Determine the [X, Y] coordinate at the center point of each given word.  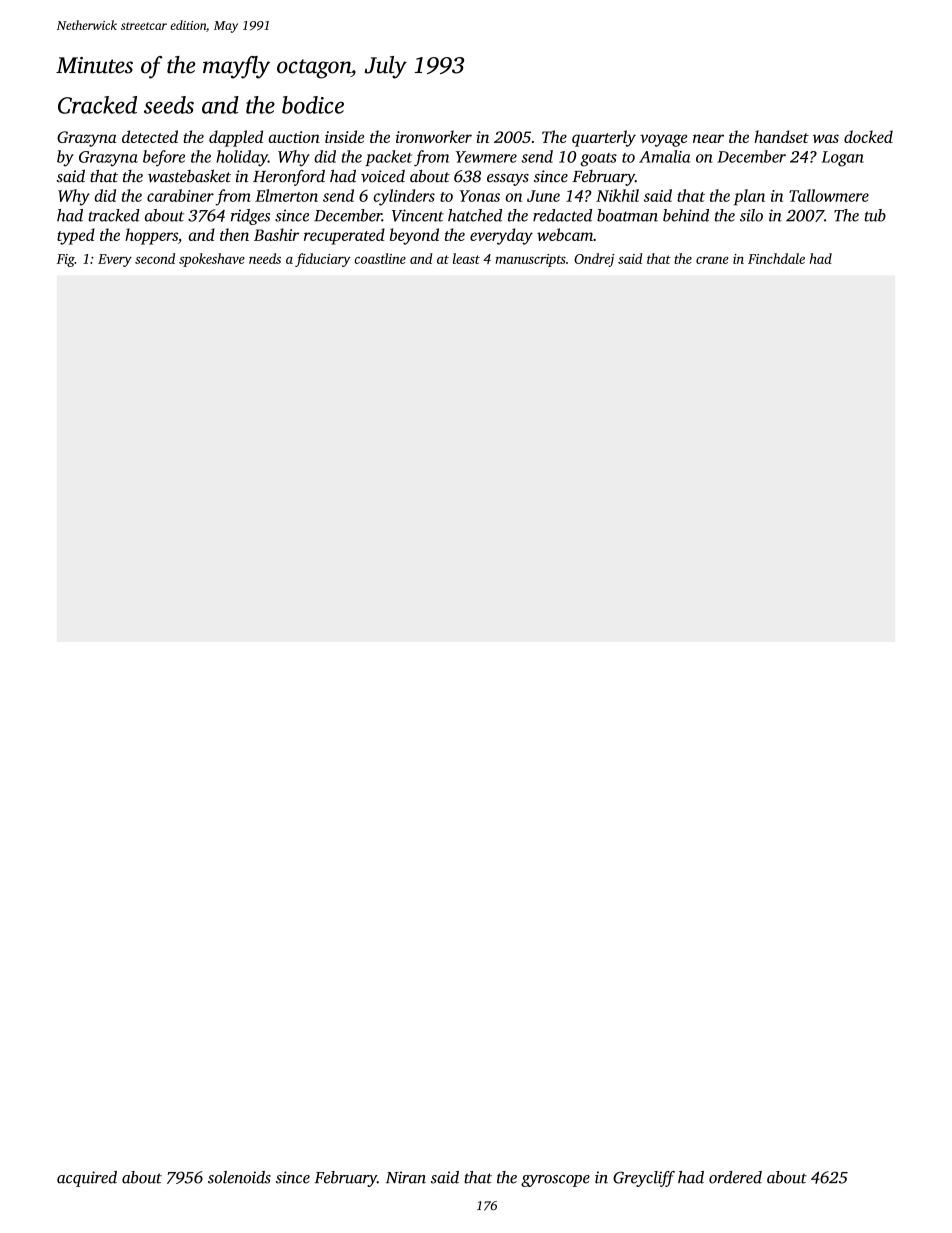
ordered [735, 1177]
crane [712, 260]
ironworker [434, 136]
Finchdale [776, 258]
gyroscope [555, 1181]
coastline [380, 258]
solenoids [239, 1177]
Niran [406, 1177]
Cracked [97, 105]
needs [265, 258]
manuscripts [530, 260]
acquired [87, 1179]
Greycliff [644, 1179]
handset [781, 136]
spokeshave [212, 260]
